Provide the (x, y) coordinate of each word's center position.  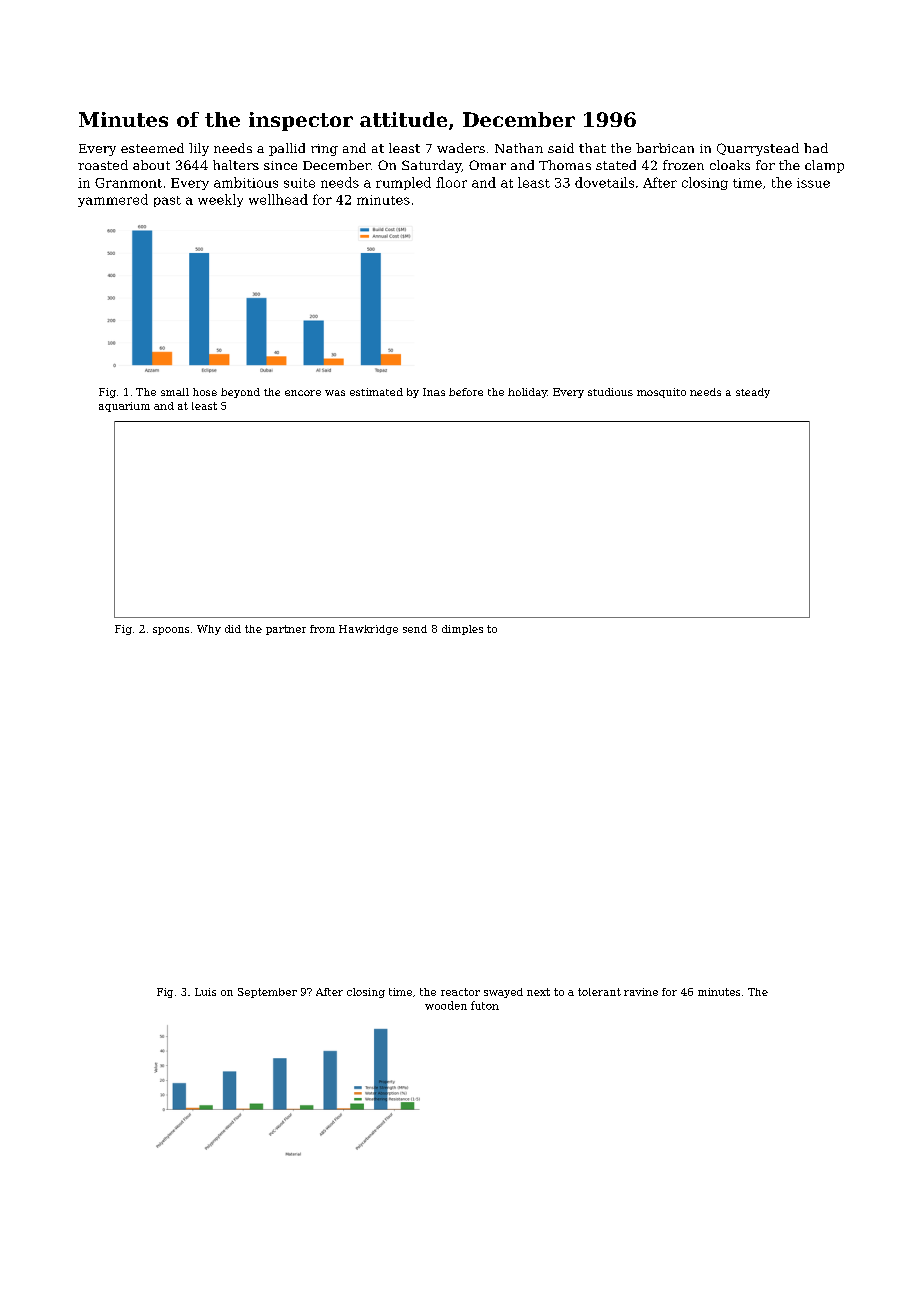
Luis (205, 992)
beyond (240, 393)
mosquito (661, 393)
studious (610, 392)
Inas (434, 392)
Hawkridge (368, 630)
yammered (113, 200)
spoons (171, 631)
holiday (527, 393)
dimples (462, 630)
